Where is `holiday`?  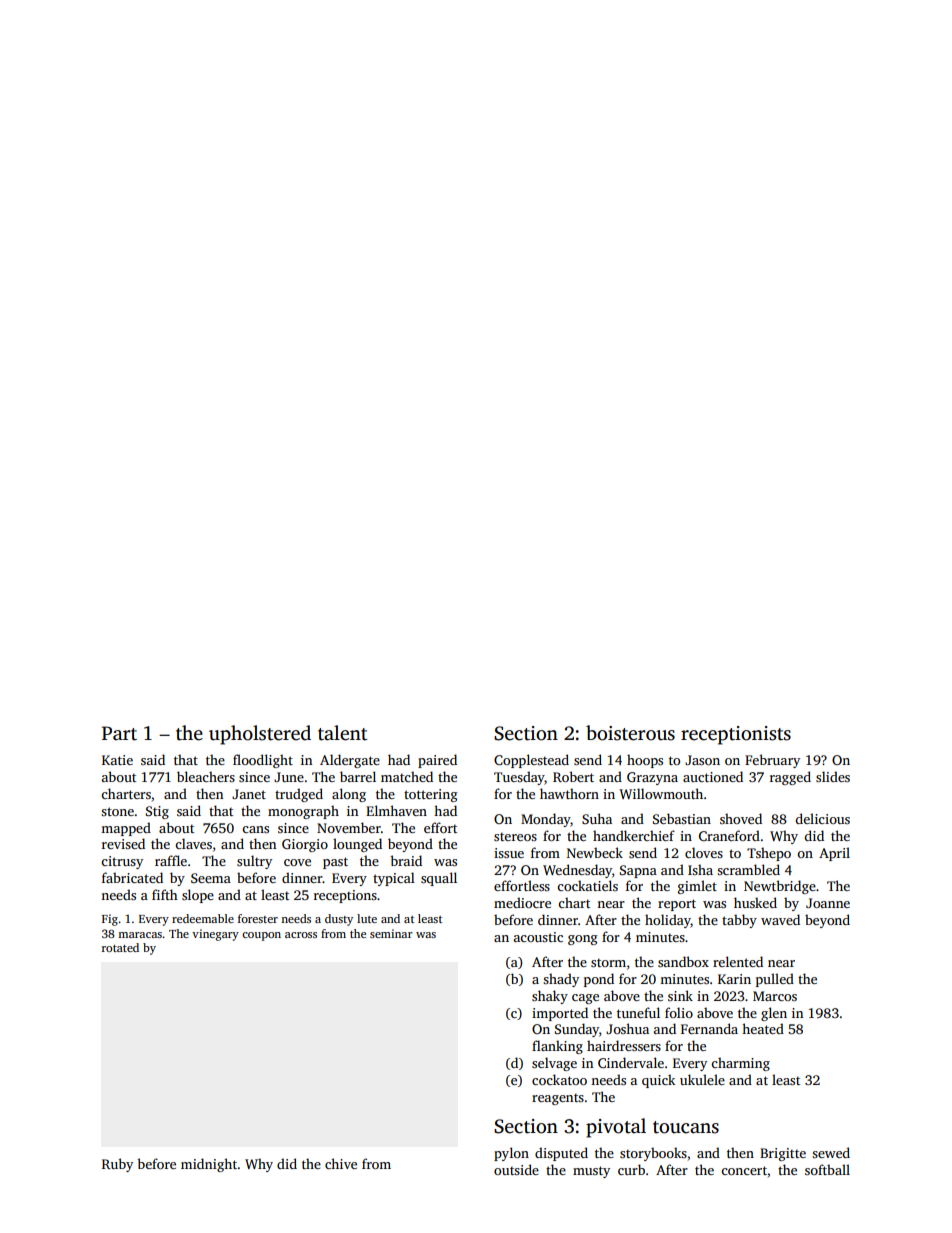
holiday is located at coordinates (668, 921).
